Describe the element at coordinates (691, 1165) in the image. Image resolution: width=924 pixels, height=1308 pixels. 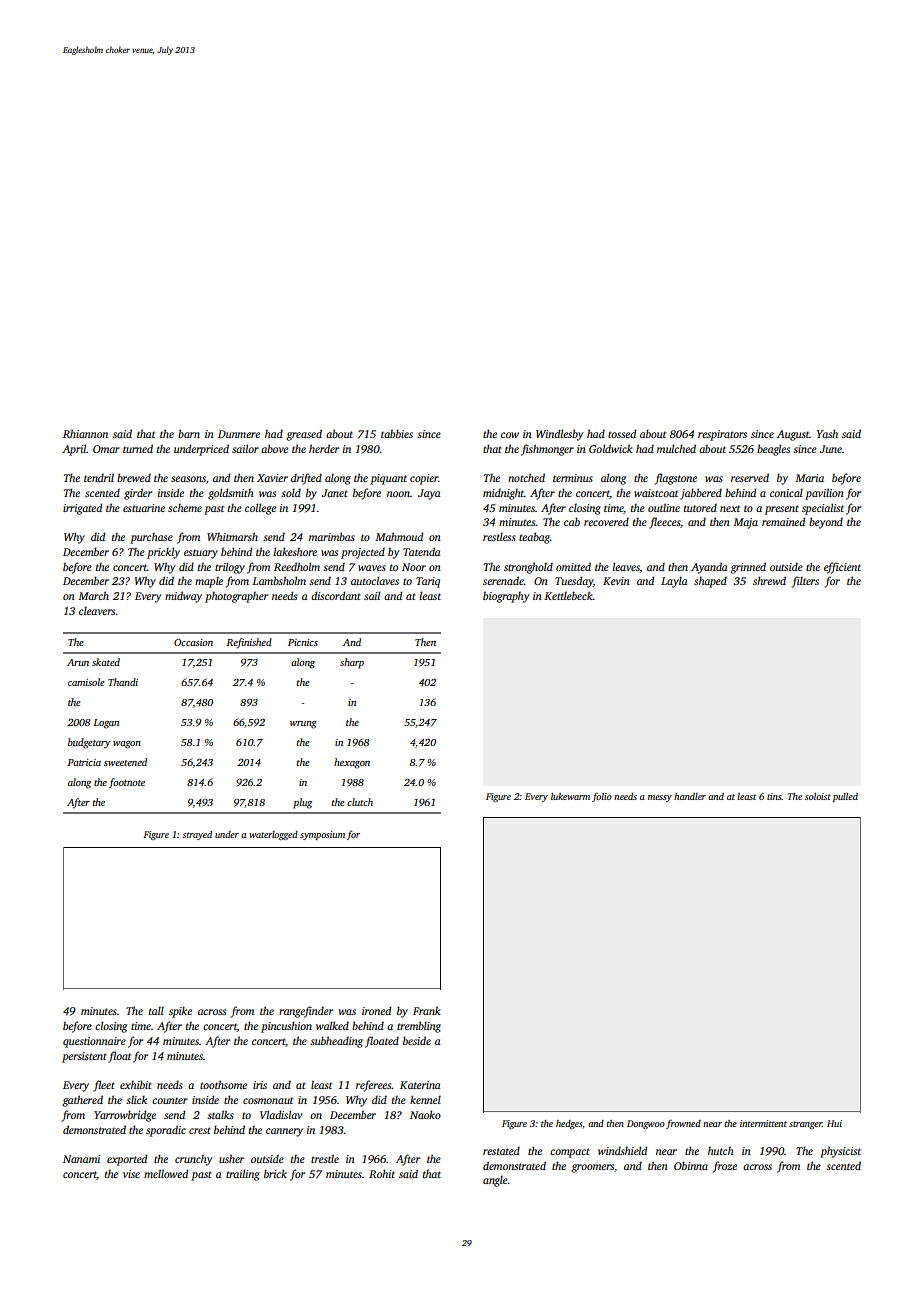
I see `Obinna` at that location.
